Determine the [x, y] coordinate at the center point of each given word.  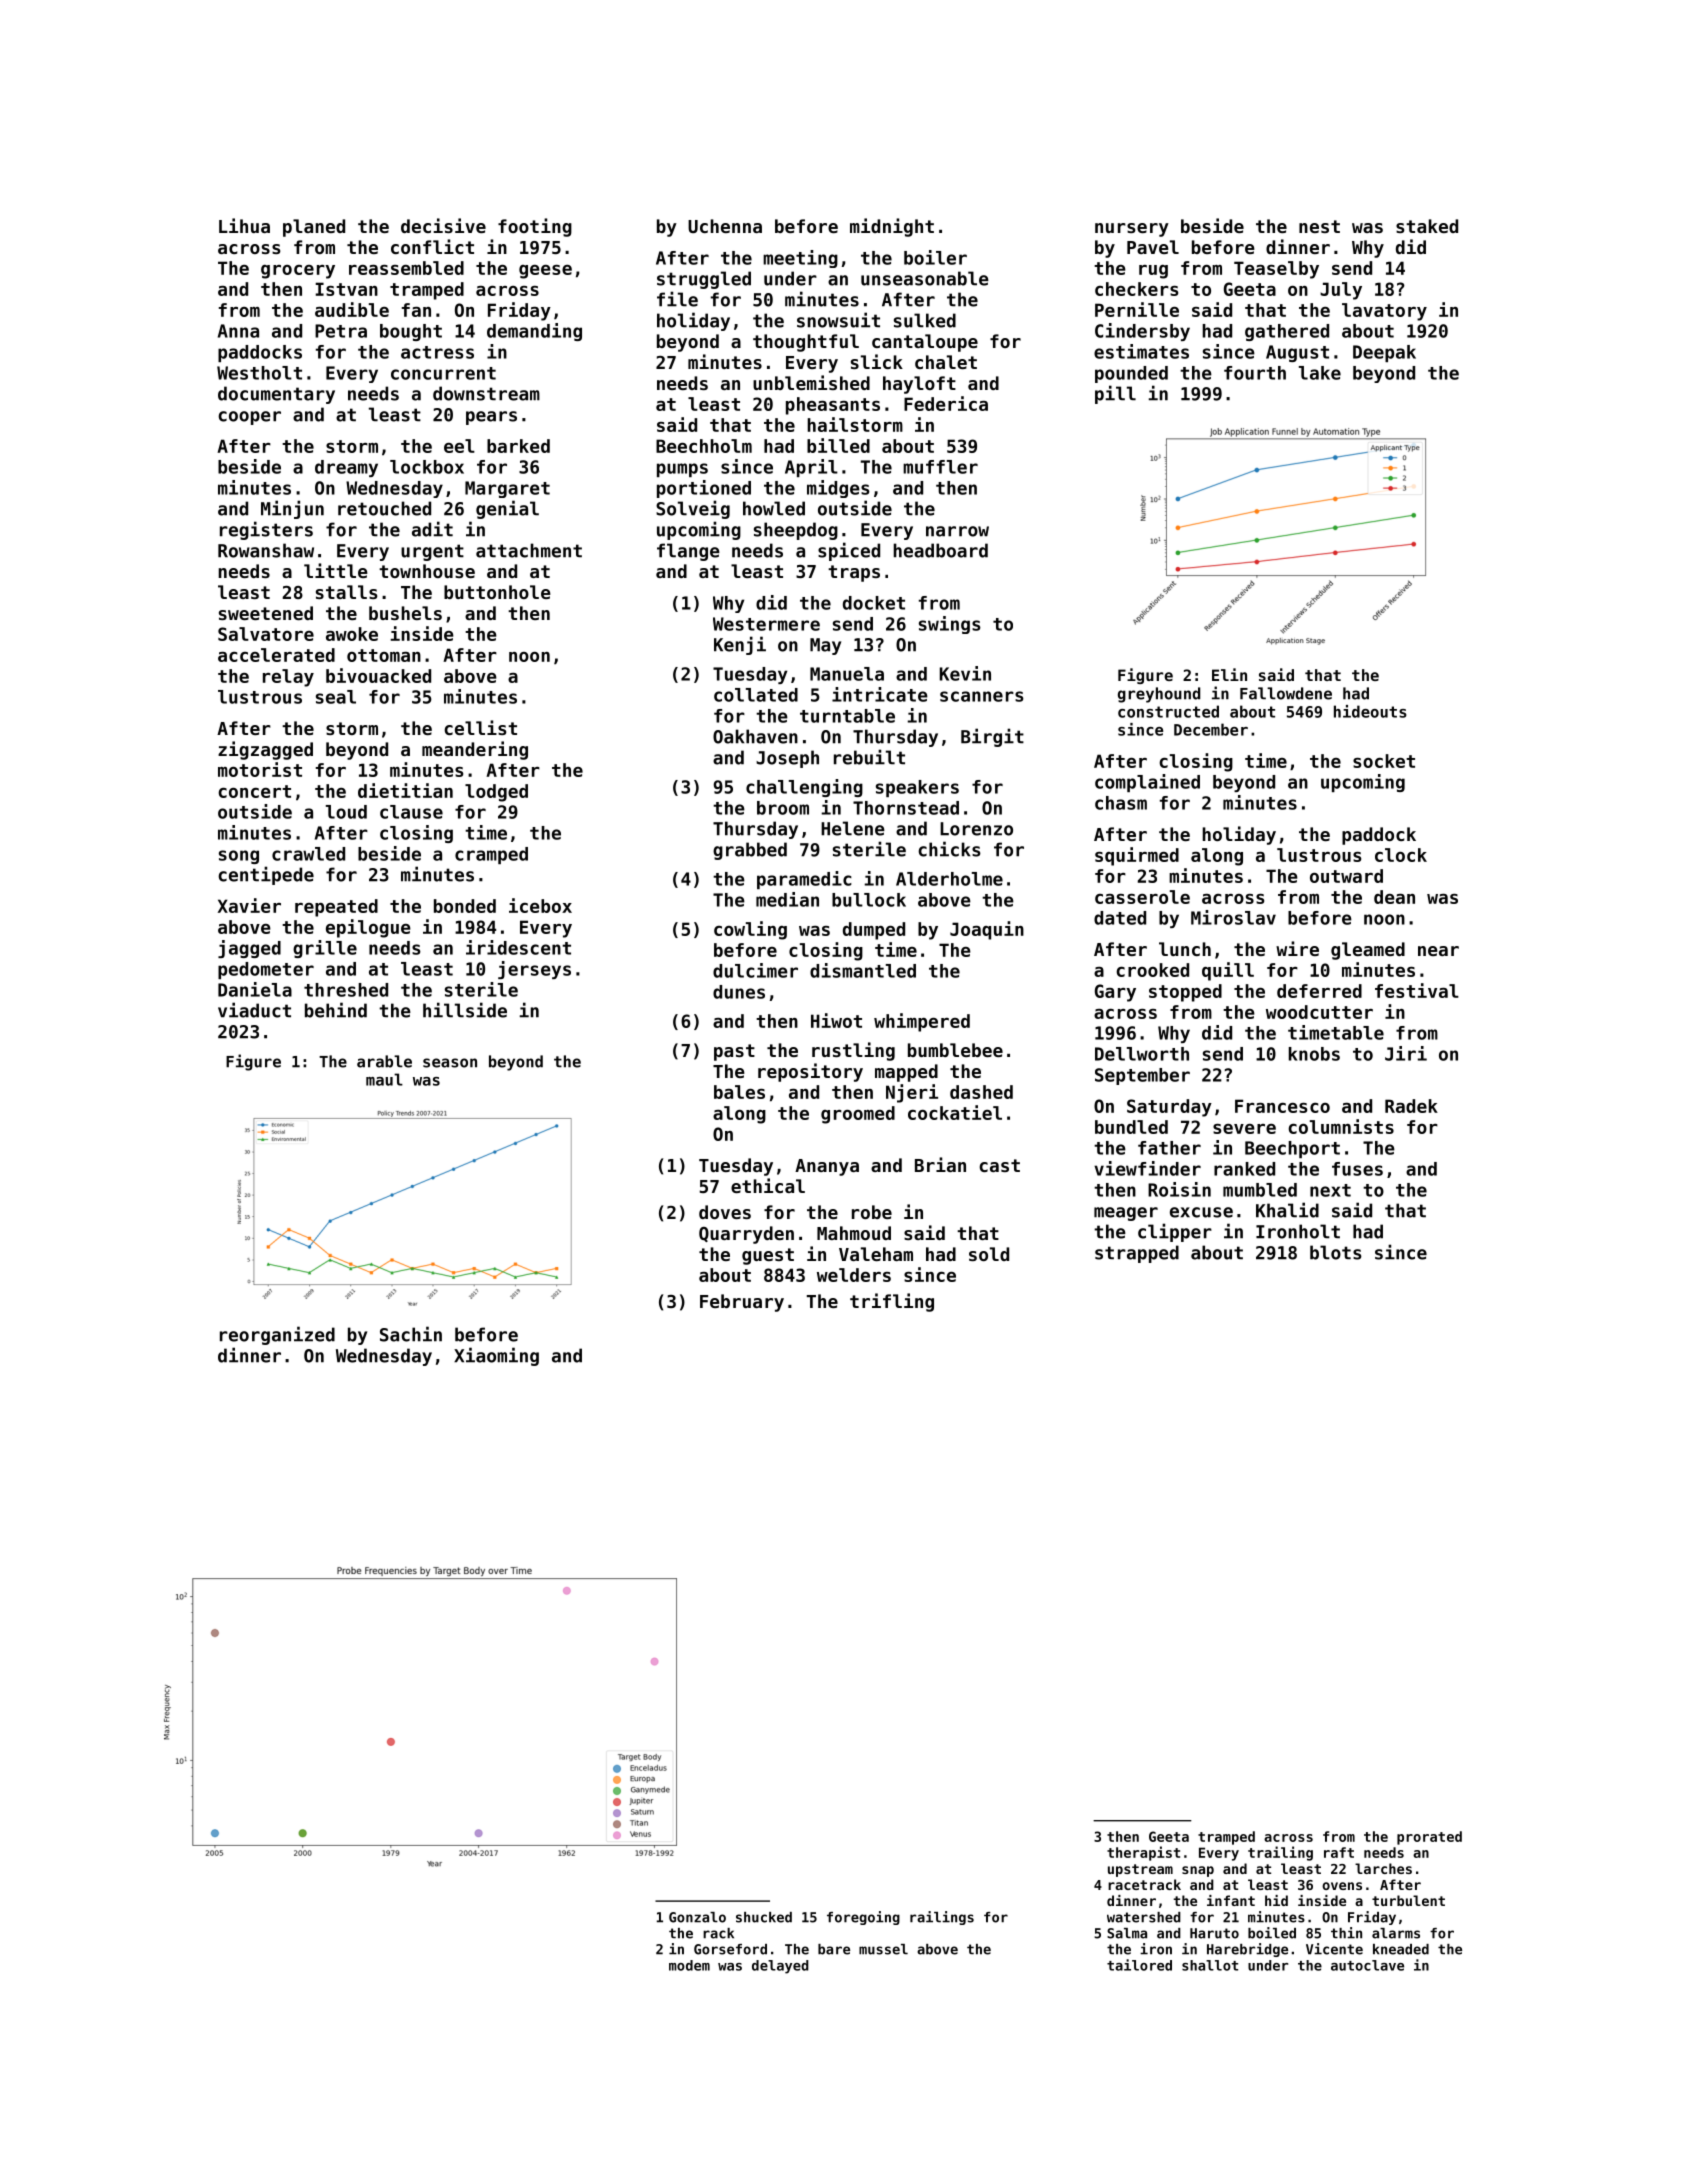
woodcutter [1319, 1012]
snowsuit [838, 320]
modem [689, 1965]
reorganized [277, 1335]
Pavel [1153, 247]
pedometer [266, 970]
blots [1336, 1252]
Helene [853, 828]
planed [314, 228]
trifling [892, 1302]
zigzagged [265, 750]
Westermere [766, 624]
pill [1115, 394]
